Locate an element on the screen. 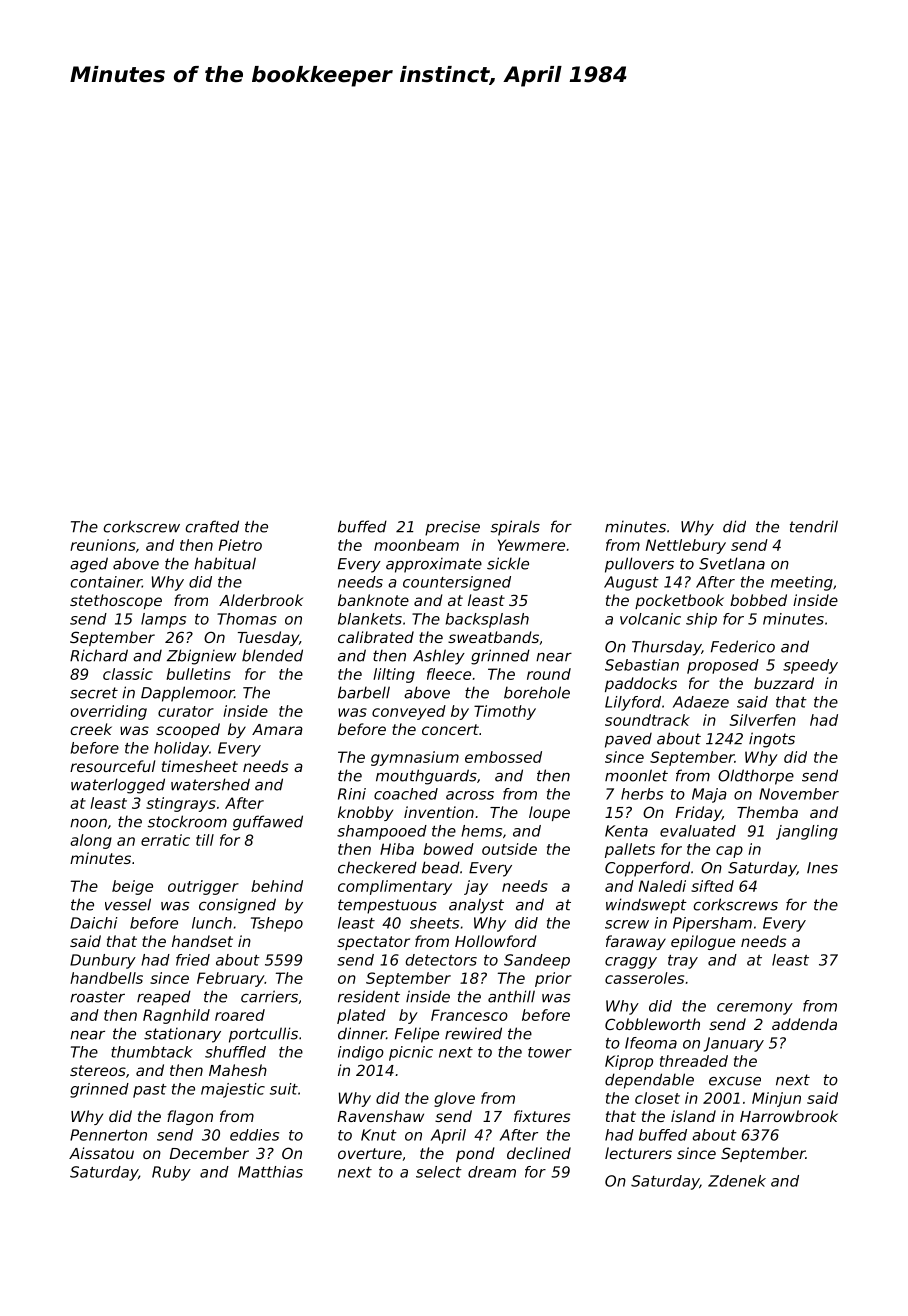  sifted is located at coordinates (712, 886).
